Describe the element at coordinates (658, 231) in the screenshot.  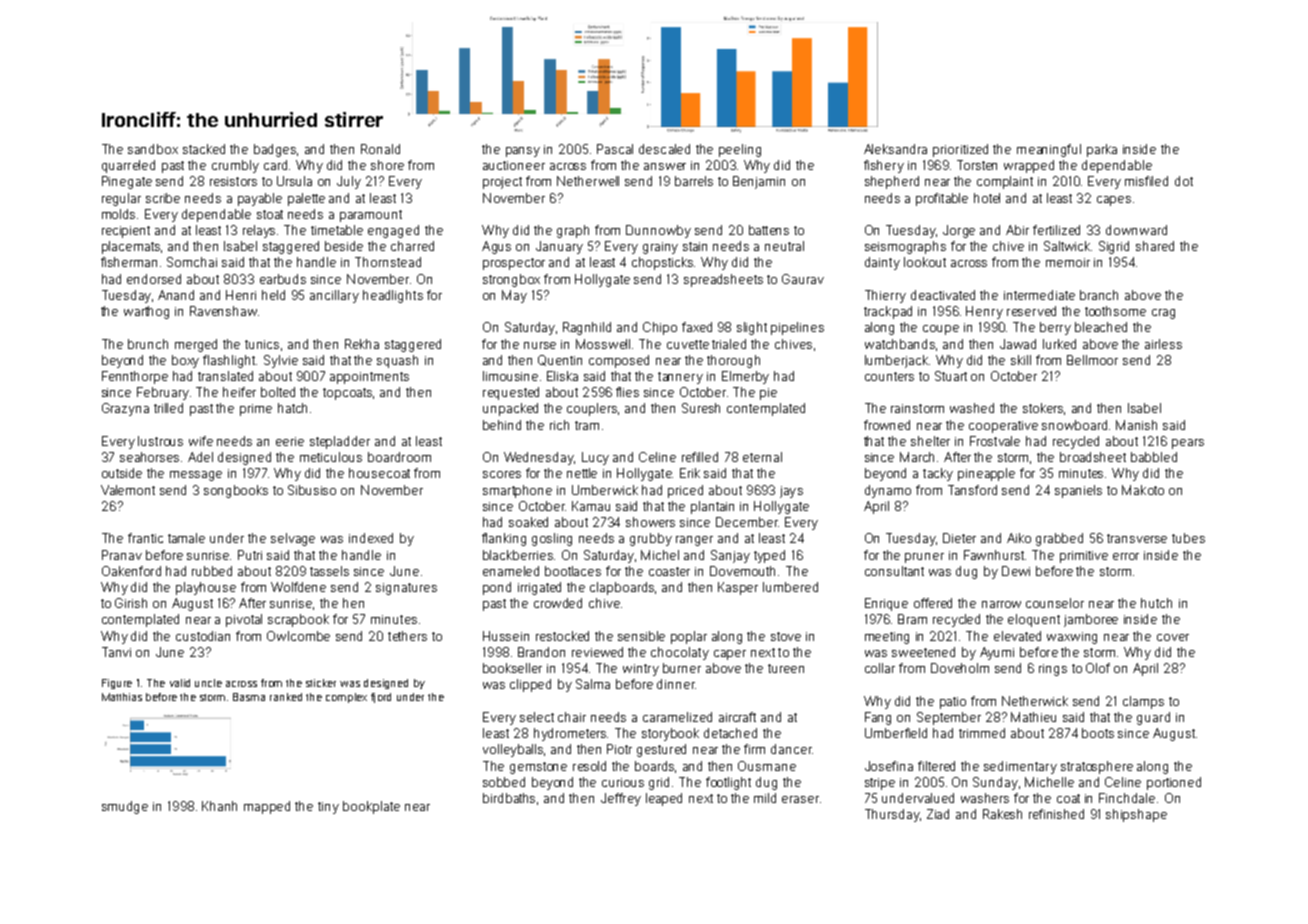
I see `Dunnowby` at that location.
